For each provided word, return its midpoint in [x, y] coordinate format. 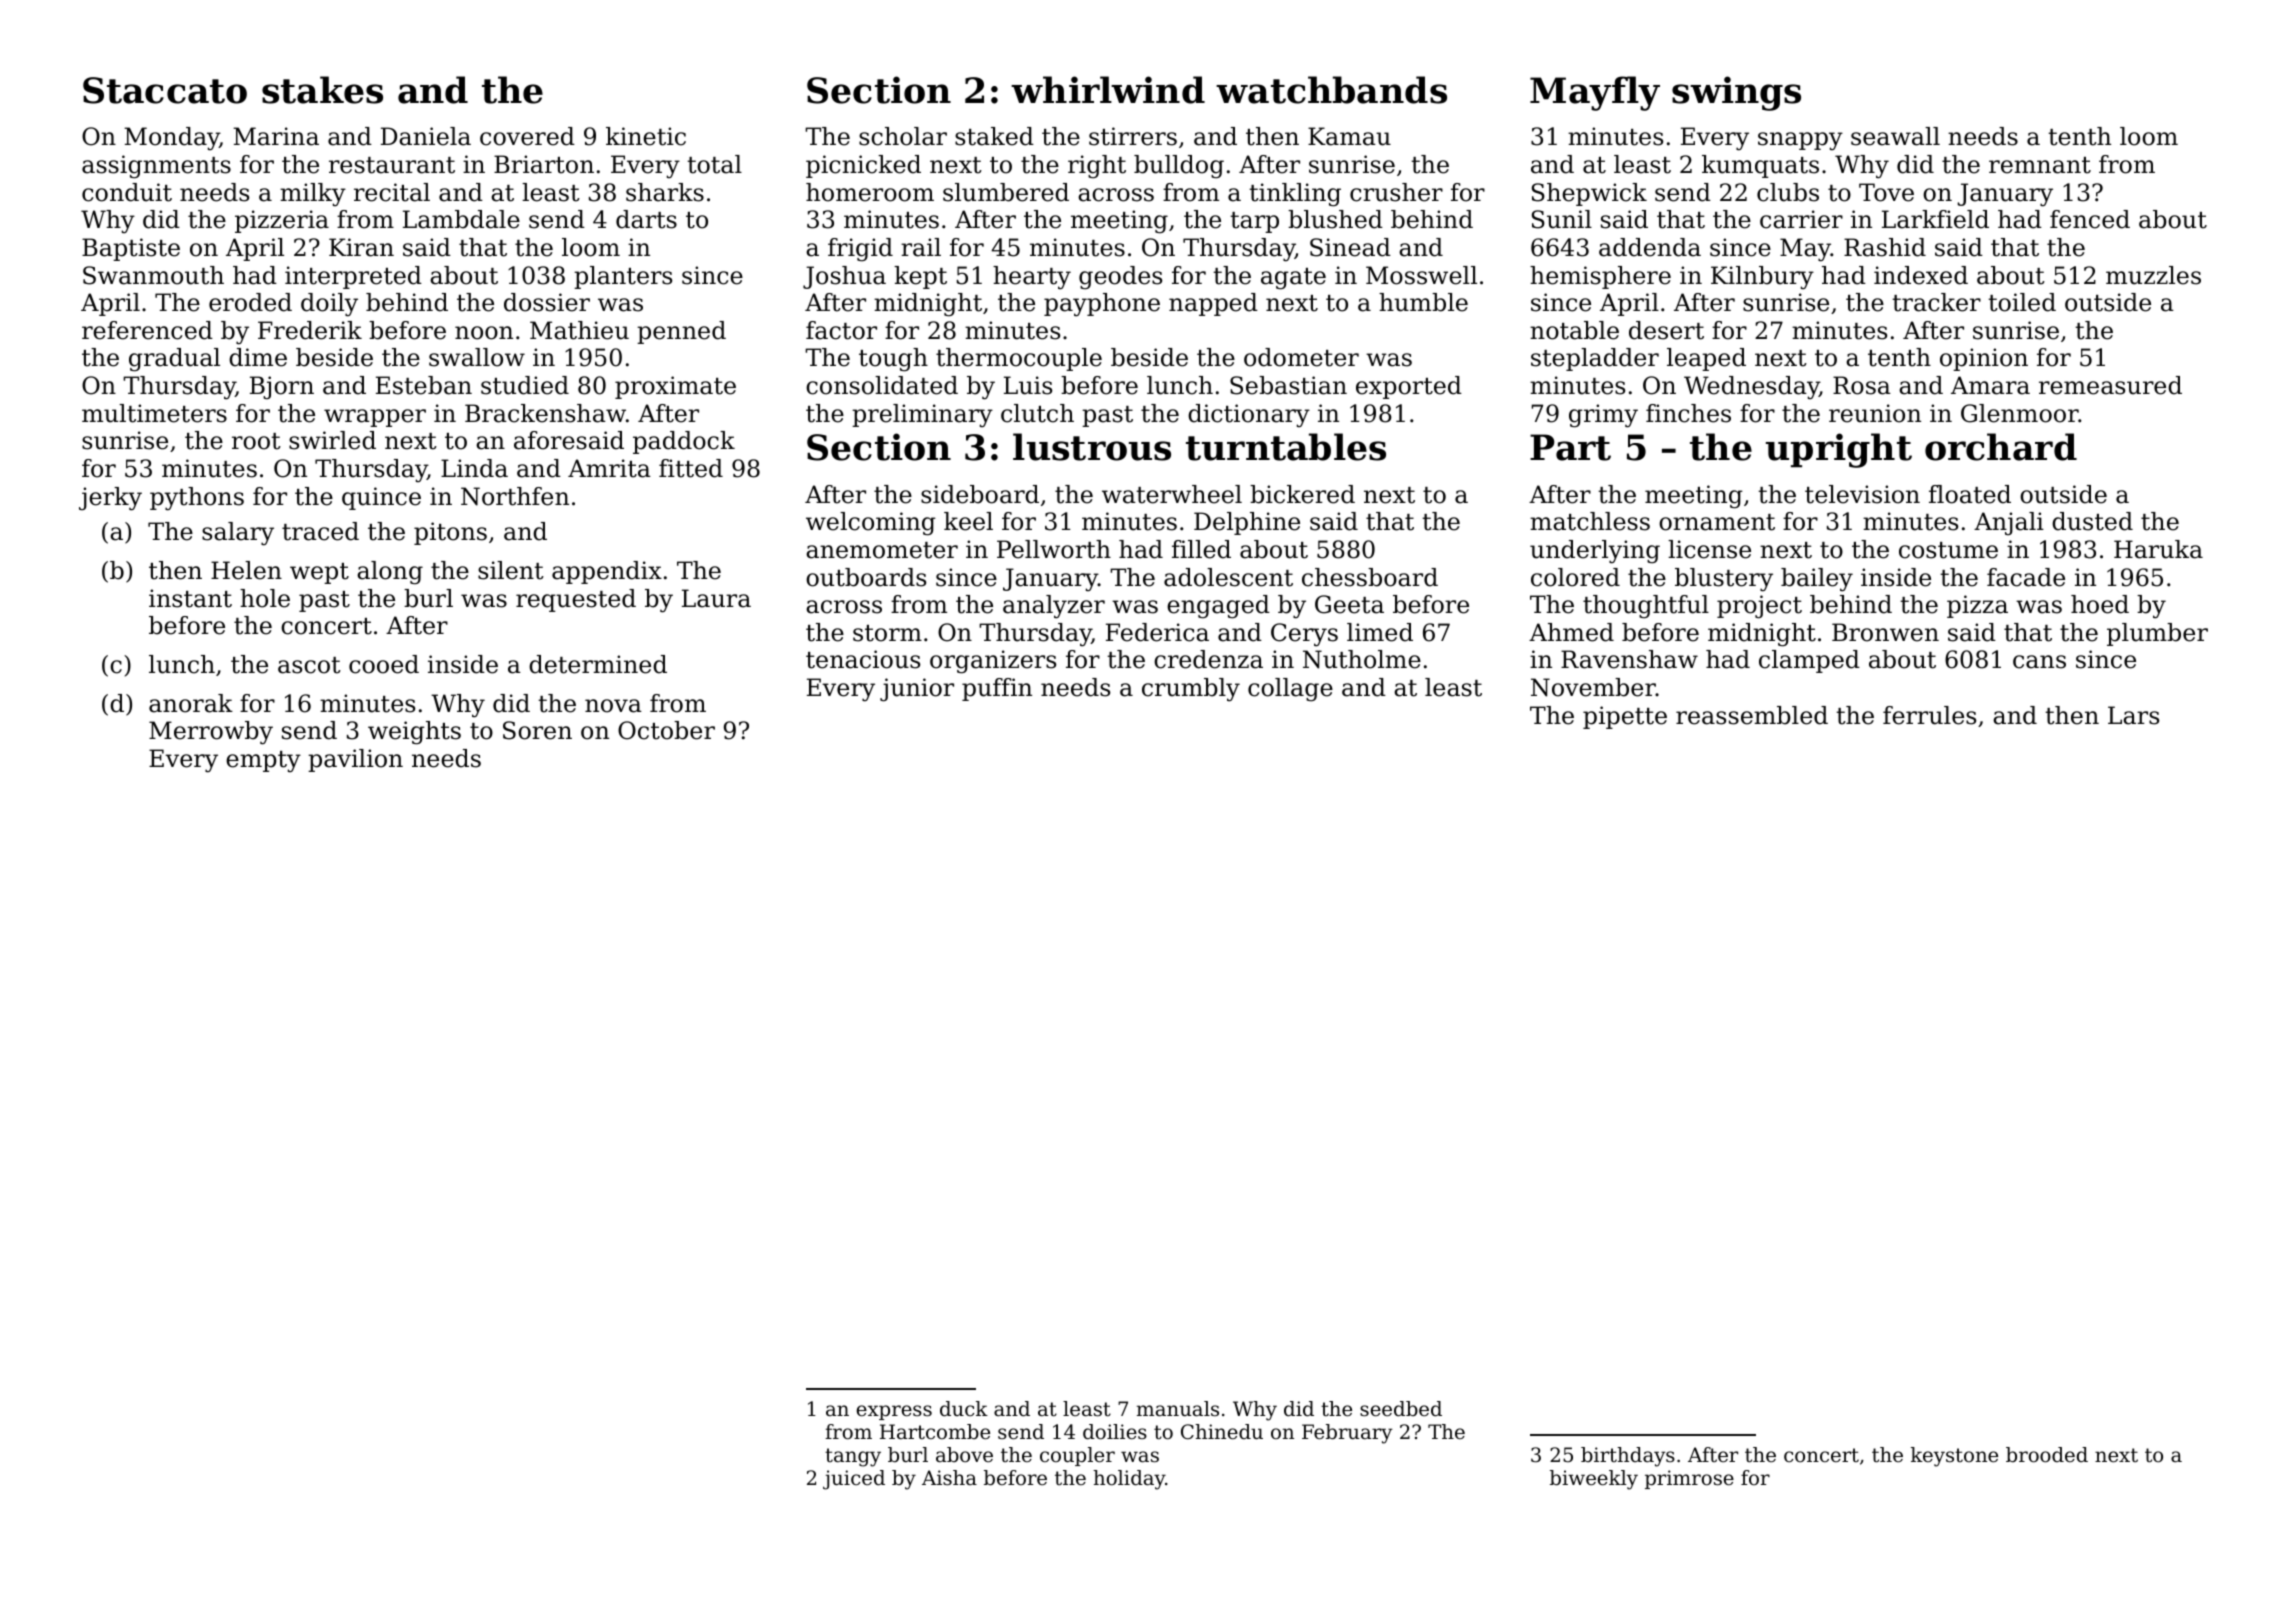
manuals [1178, 1409]
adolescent [1228, 577]
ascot [309, 665]
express [894, 1412]
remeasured [2110, 385]
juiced [854, 1480]
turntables [1286, 447]
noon [484, 333]
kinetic [646, 136]
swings [1736, 93]
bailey [1817, 580]
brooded [2047, 1455]
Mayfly [1595, 93]
